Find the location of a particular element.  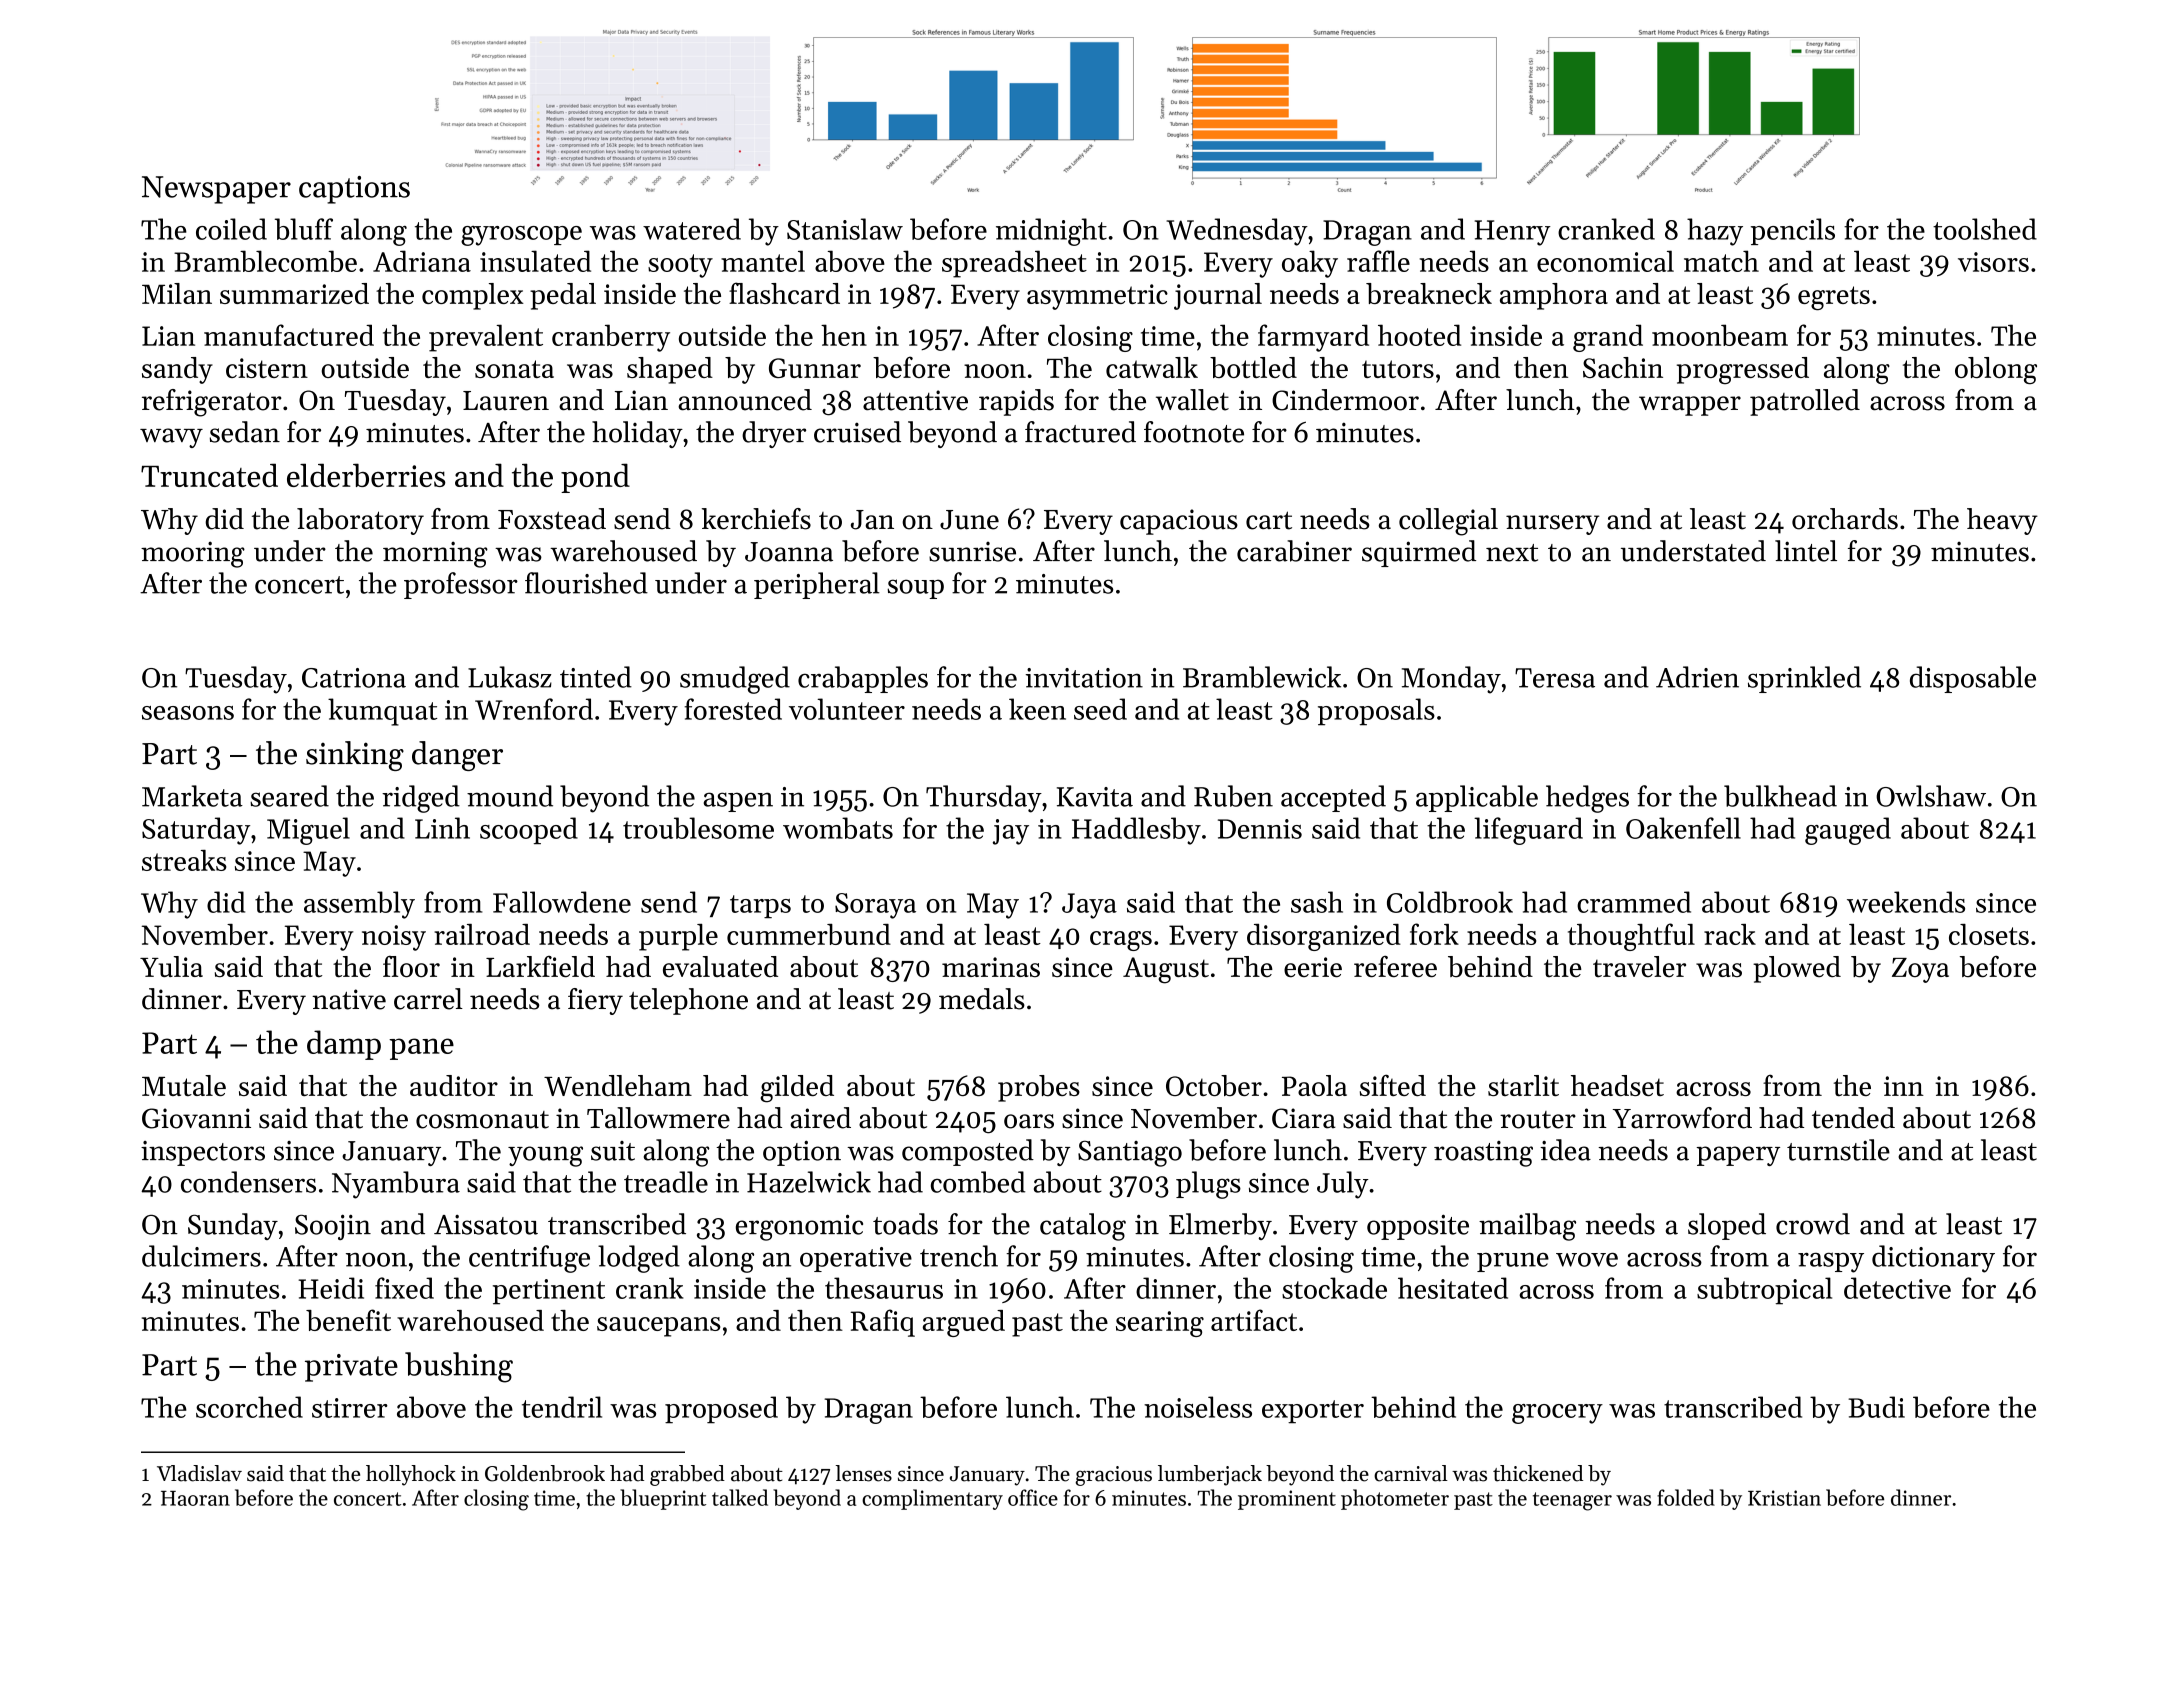

lintel is located at coordinates (1806, 551).
